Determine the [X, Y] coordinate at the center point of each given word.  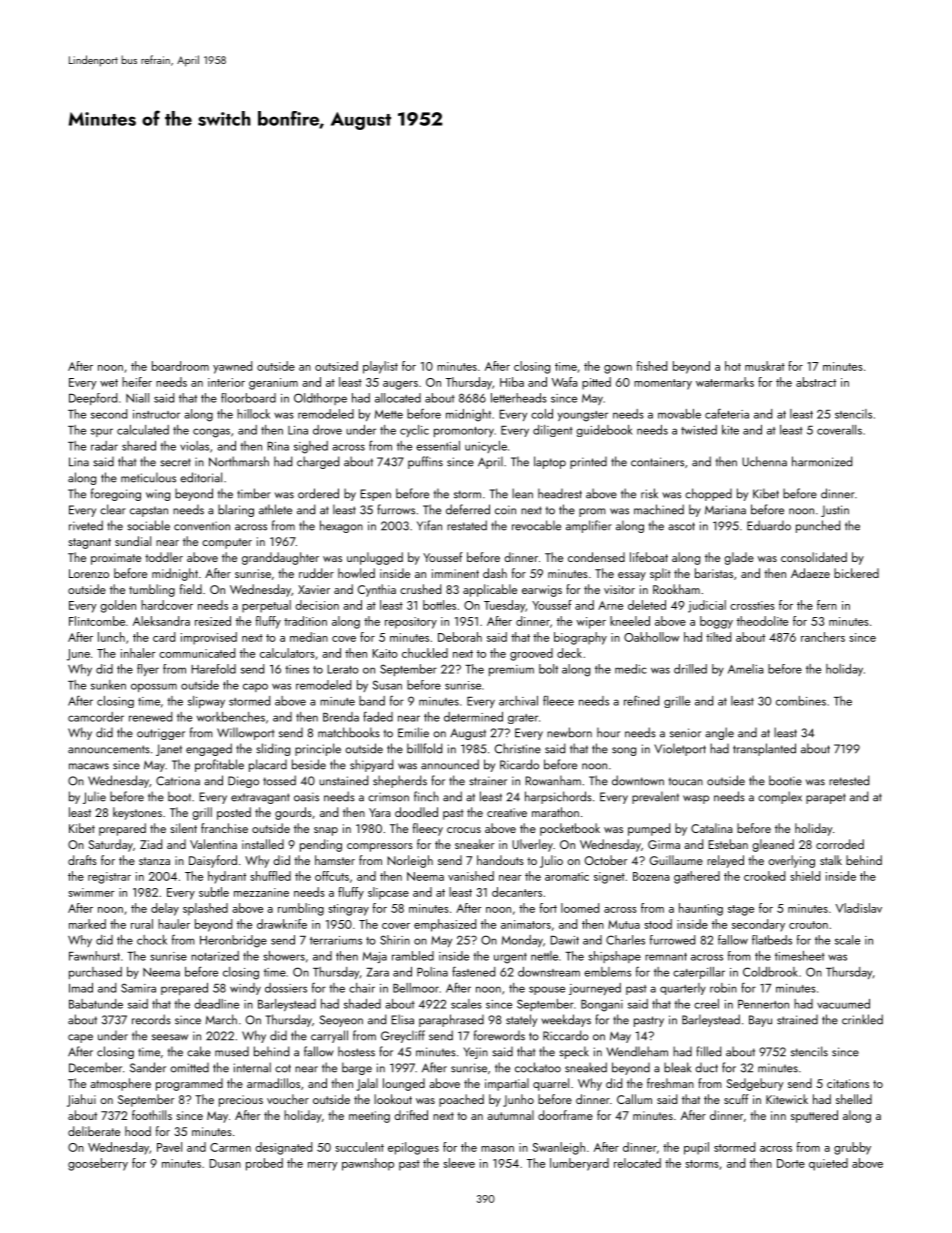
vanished [471, 876]
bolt [548, 669]
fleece [558, 700]
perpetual [266, 606]
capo [255, 687]
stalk [831, 860]
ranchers [823, 637]
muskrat [765, 366]
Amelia [745, 669]
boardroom [180, 366]
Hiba [512, 382]
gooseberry [98, 1164]
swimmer [91, 892]
